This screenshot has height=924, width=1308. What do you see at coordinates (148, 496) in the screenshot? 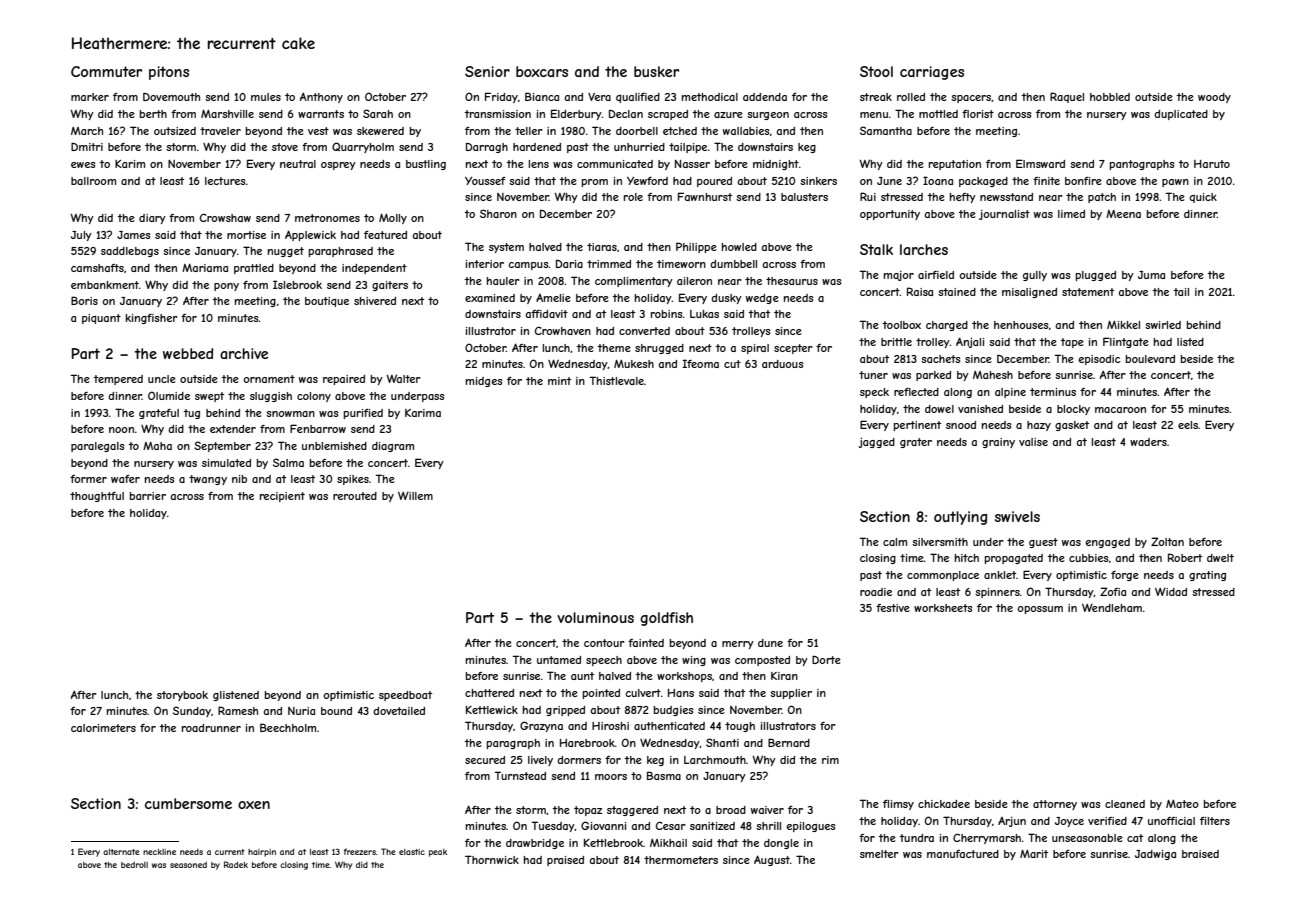
I see `barrier` at bounding box center [148, 496].
